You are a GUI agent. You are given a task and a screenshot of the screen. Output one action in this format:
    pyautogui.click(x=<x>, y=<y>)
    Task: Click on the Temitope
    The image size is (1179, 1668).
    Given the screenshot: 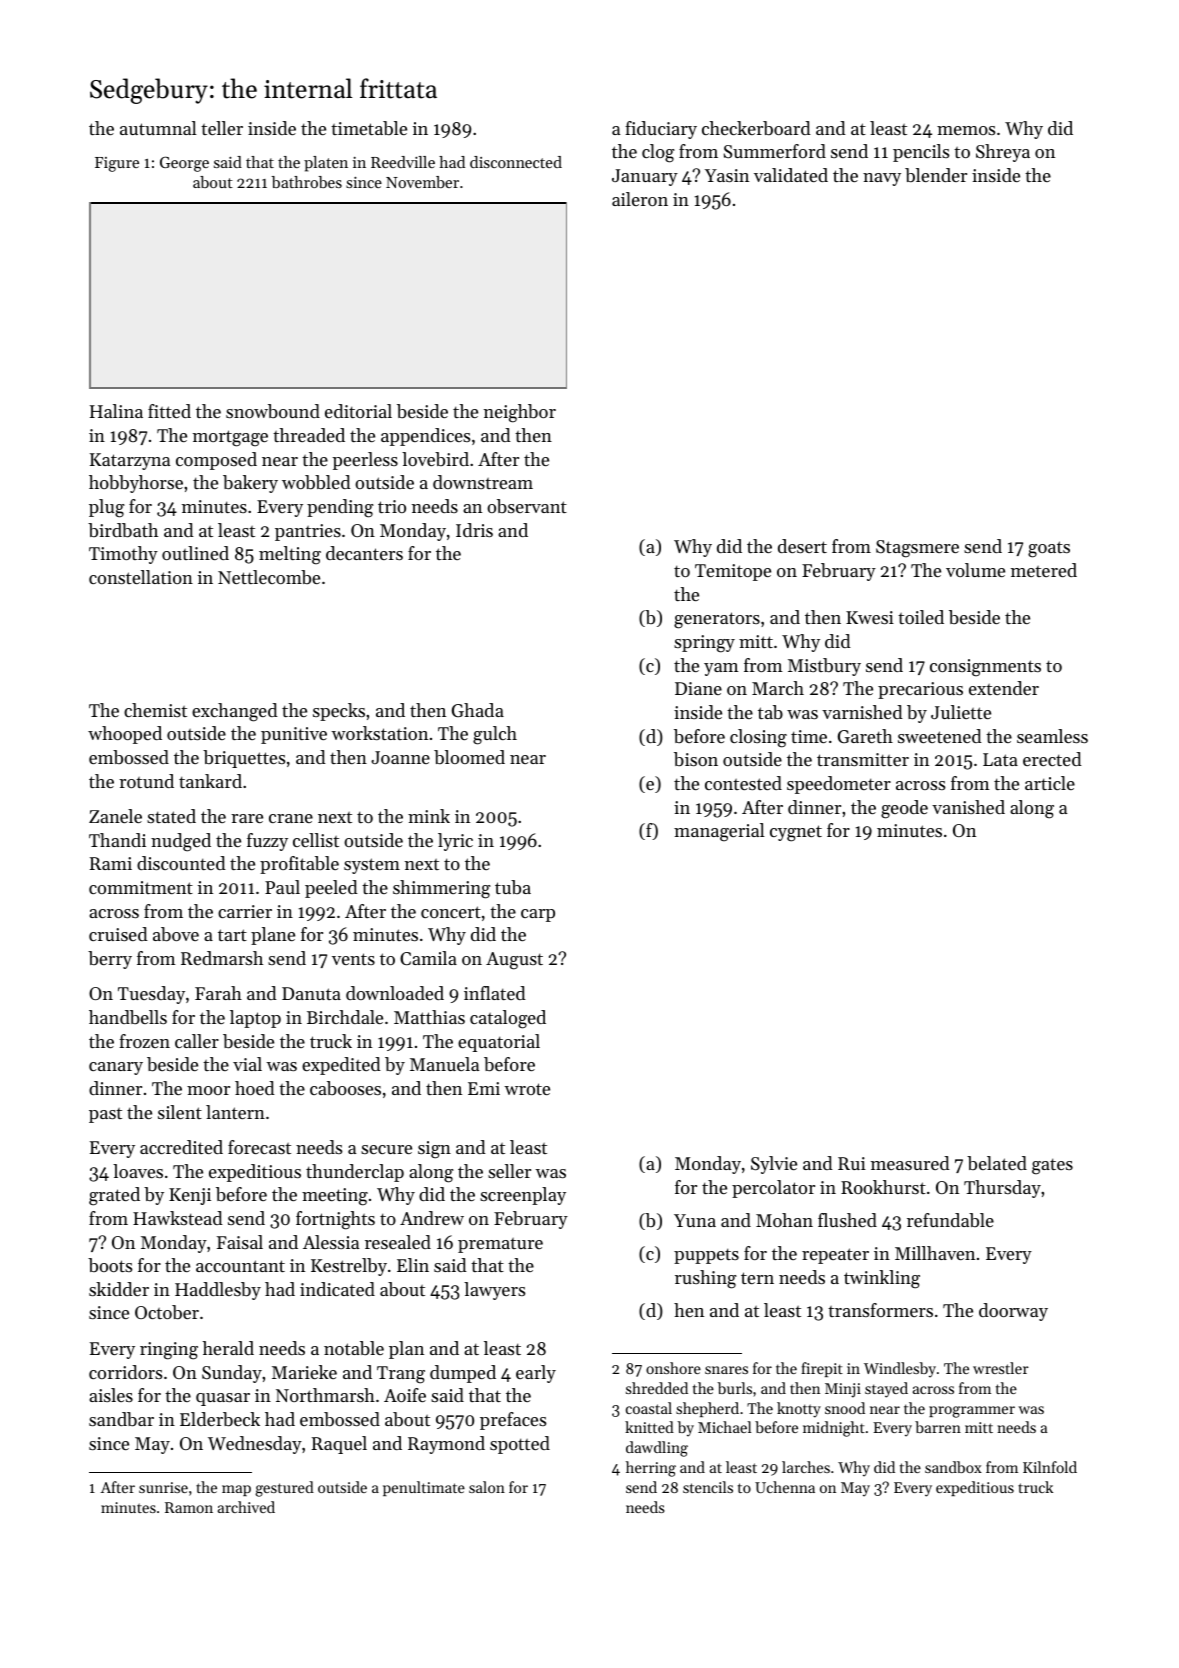 What is the action you would take?
    pyautogui.click(x=733, y=572)
